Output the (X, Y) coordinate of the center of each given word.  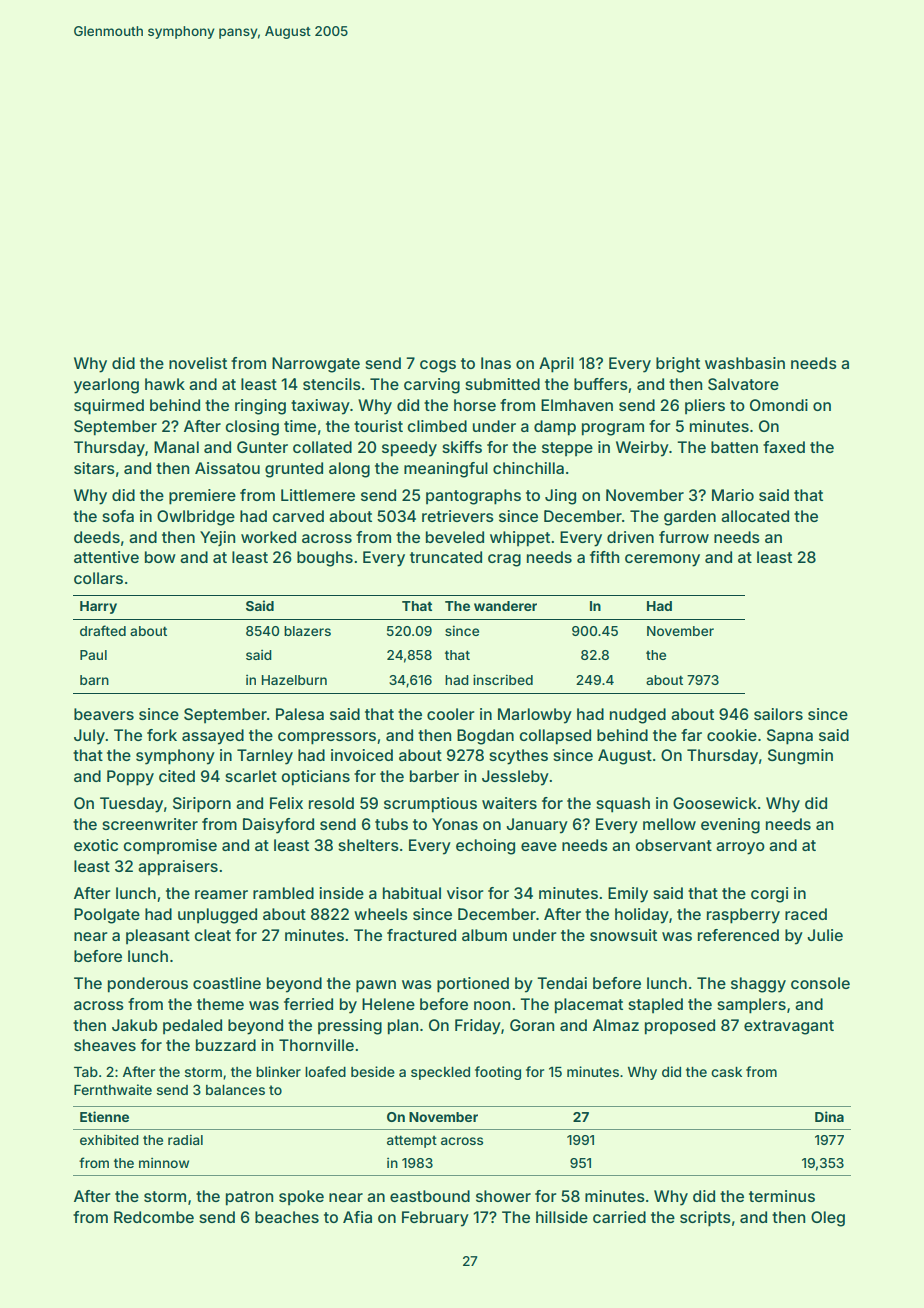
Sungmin (800, 757)
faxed (784, 447)
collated (322, 447)
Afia (357, 1217)
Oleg (828, 1219)
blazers (307, 631)
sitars (94, 468)
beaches (287, 1217)
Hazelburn (294, 680)
